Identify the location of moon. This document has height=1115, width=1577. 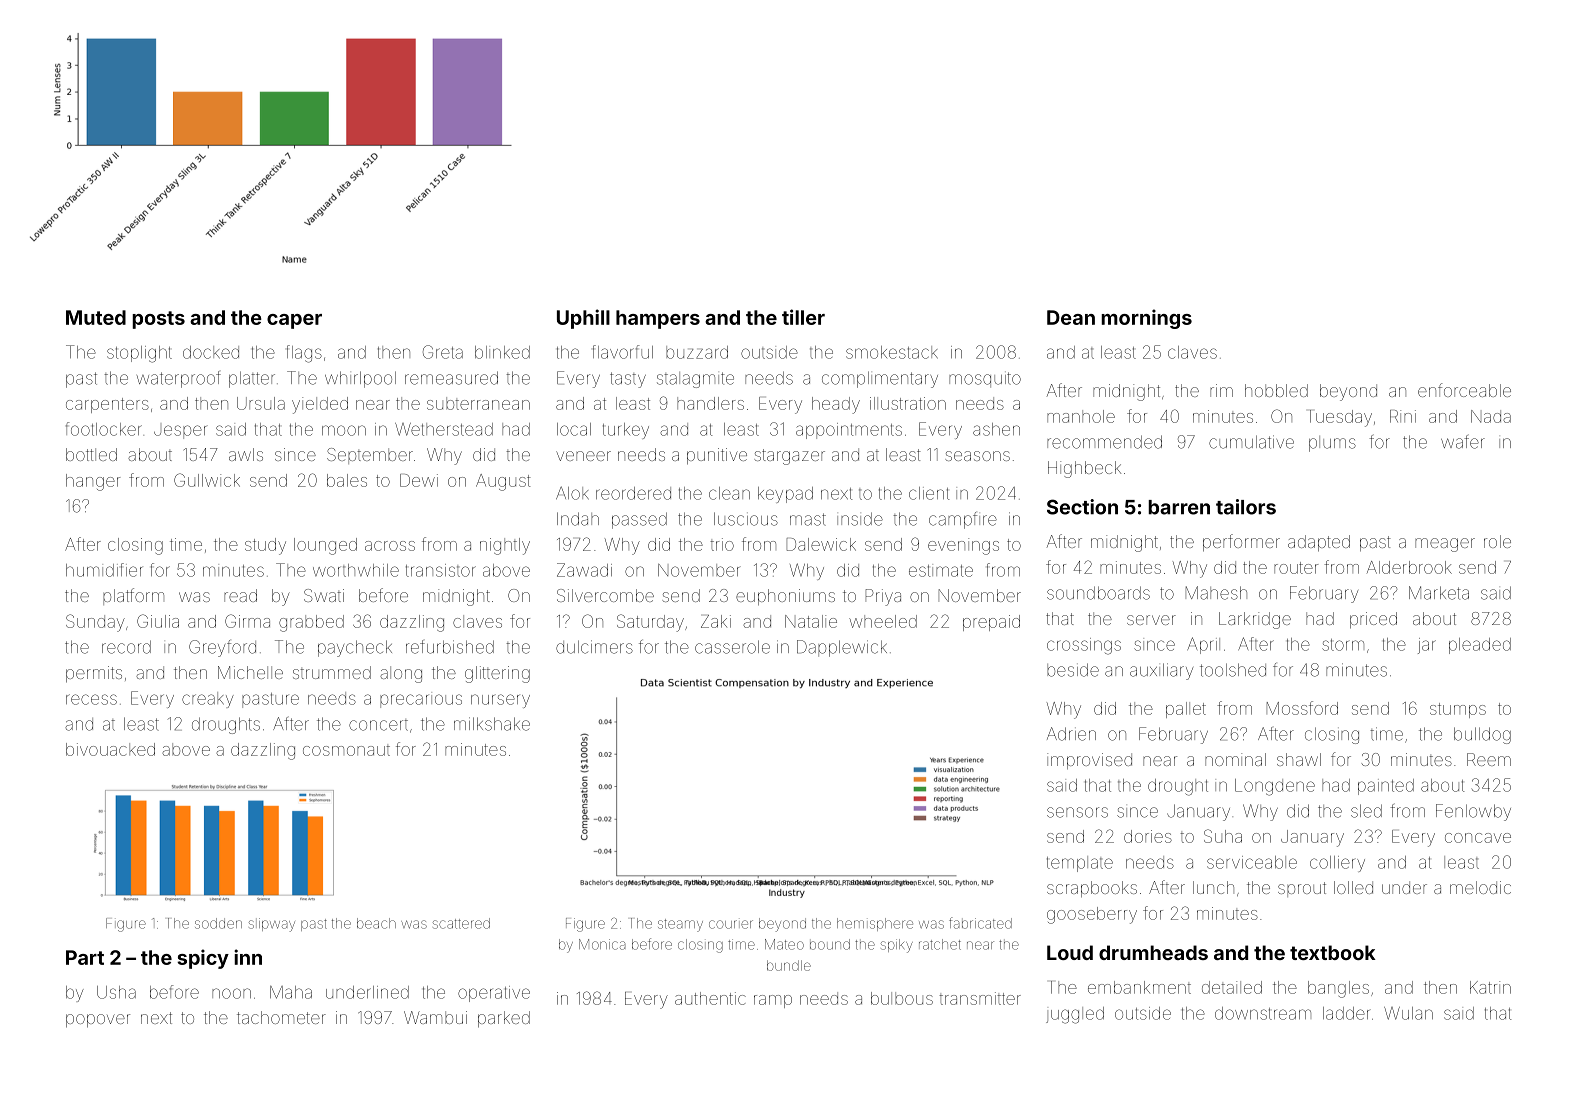
(344, 430).
